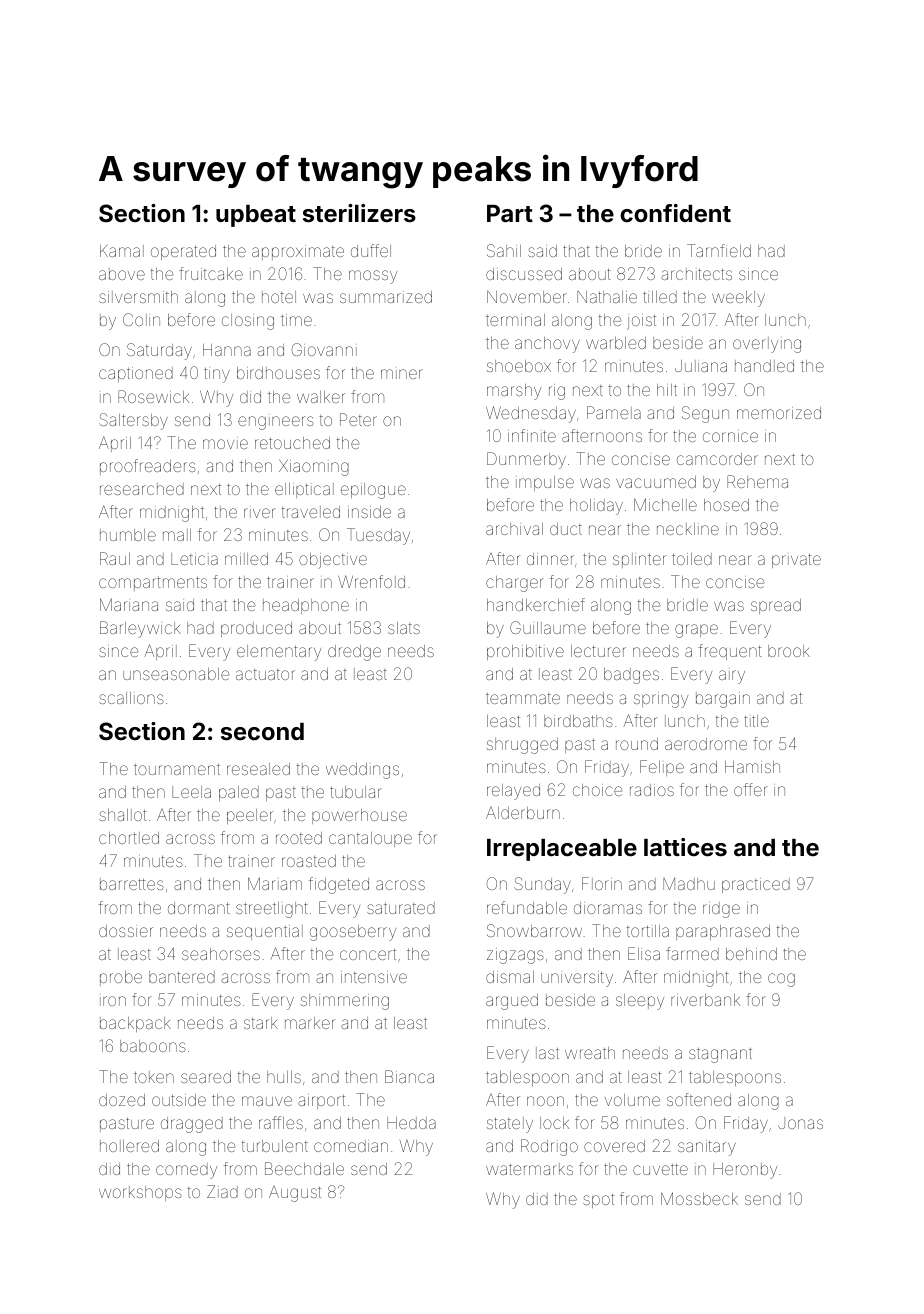  I want to click on Peter, so click(358, 419).
